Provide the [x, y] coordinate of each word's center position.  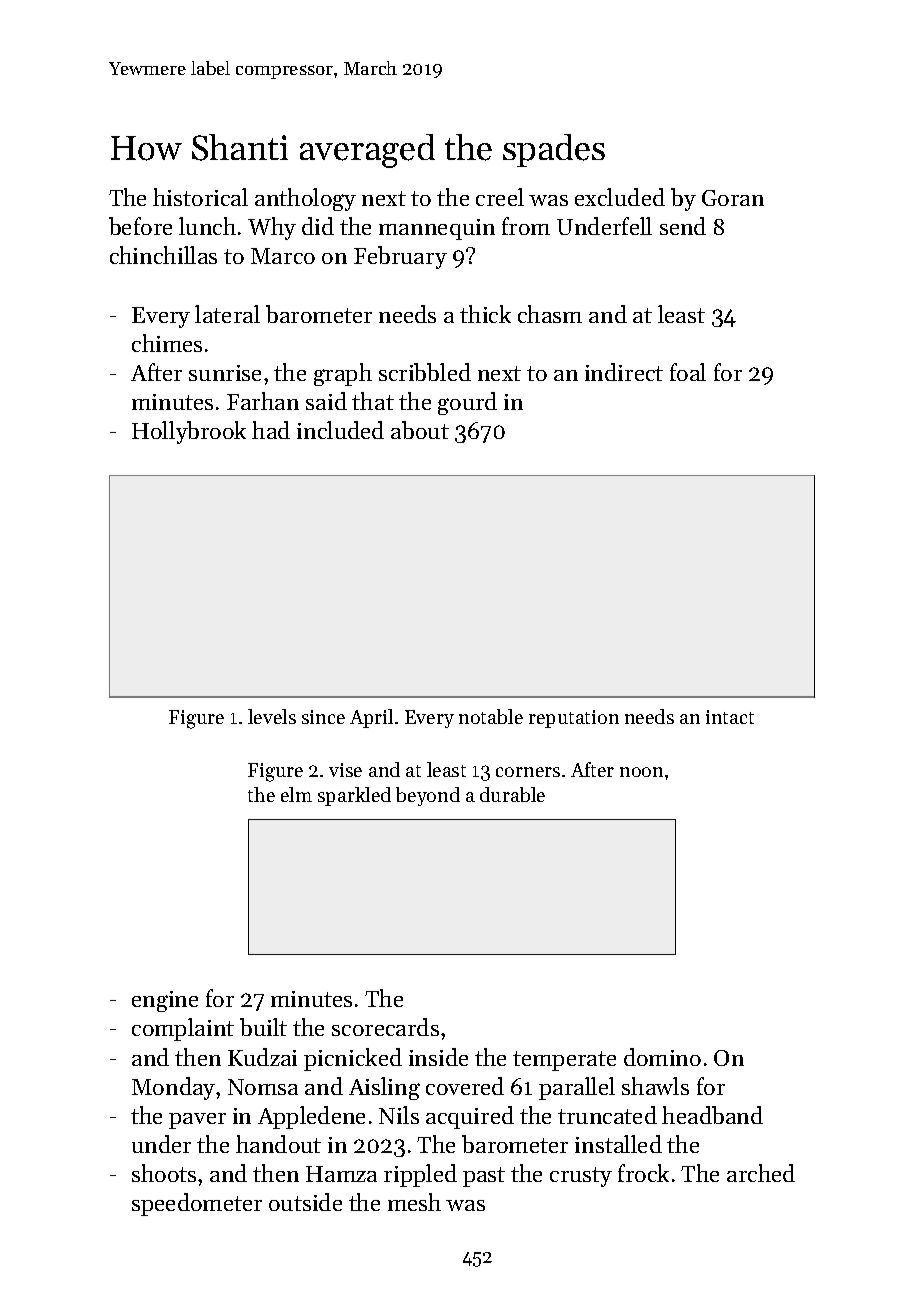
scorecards [385, 1027]
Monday [173, 1088]
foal [688, 372]
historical [200, 197]
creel [500, 197]
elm [296, 794]
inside [438, 1057]
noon [641, 772]
